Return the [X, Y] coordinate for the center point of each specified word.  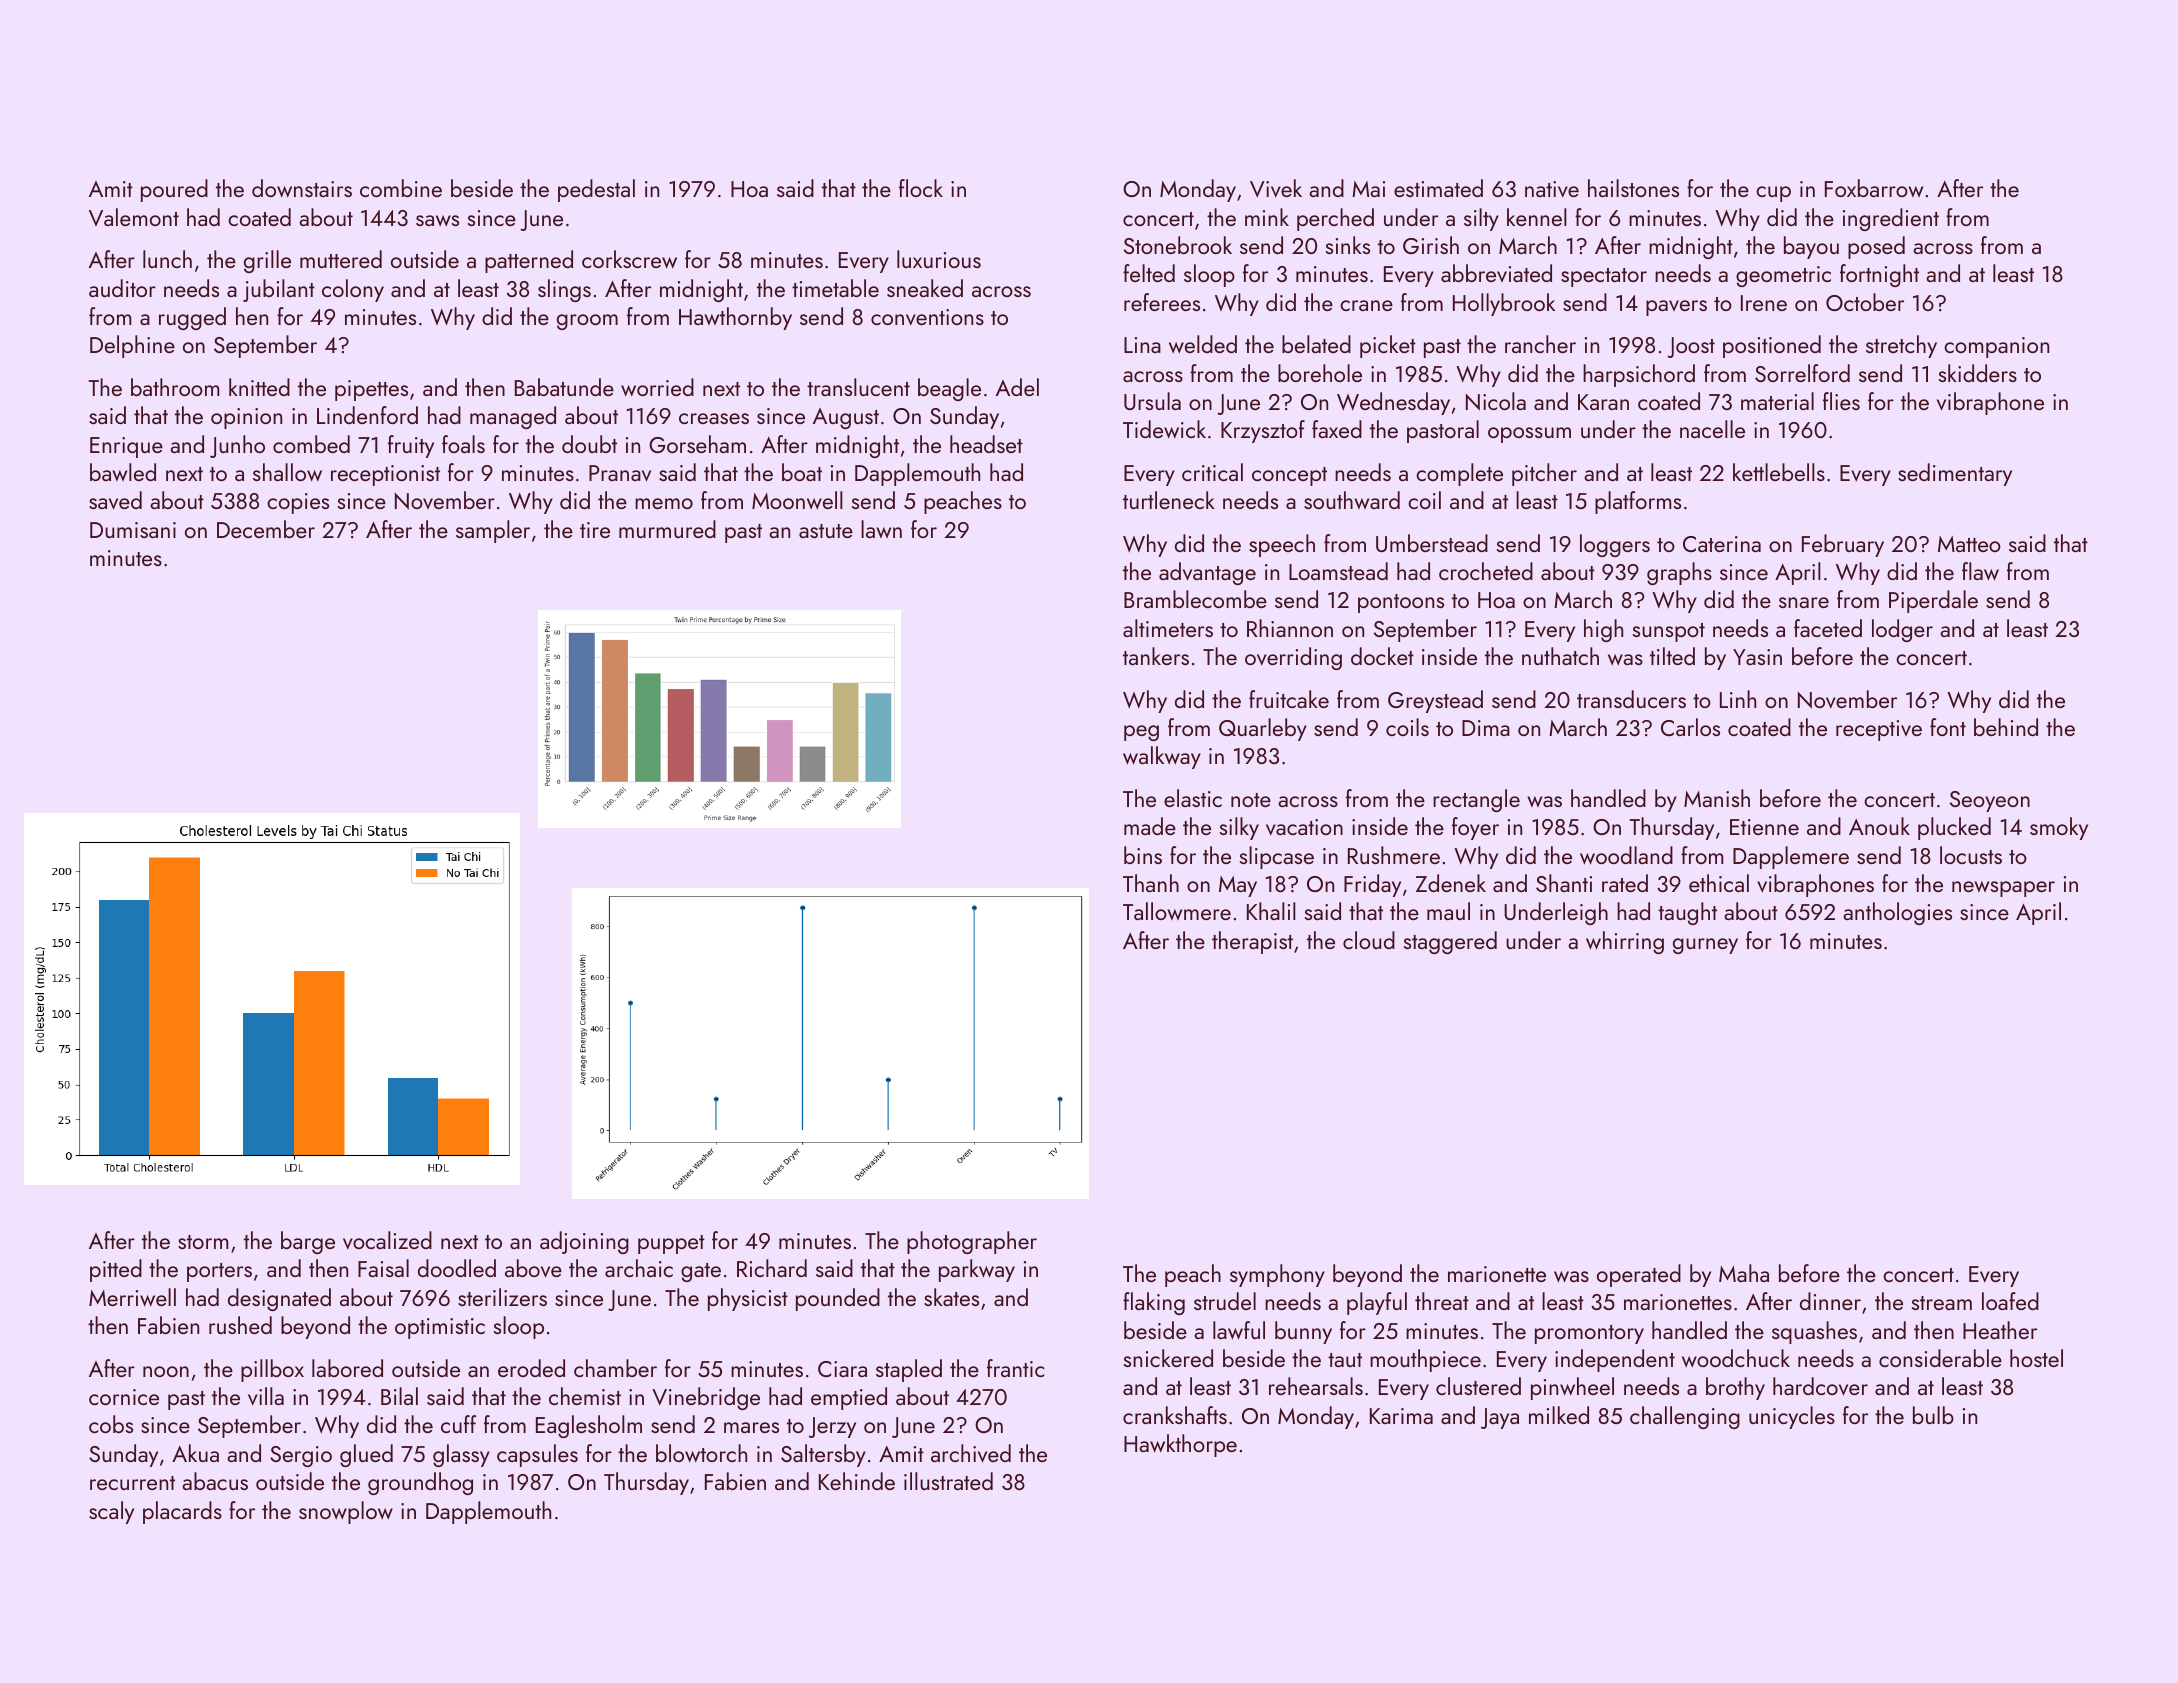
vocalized [387, 1240]
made [1150, 826]
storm [203, 1242]
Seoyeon [1990, 801]
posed [1876, 247]
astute [826, 531]
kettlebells [1779, 472]
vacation [1304, 827]
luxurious [939, 259]
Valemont [134, 217]
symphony [1277, 1275]
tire [595, 530]
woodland [1626, 855]
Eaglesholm [589, 1426]
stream [1942, 1303]
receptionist [385, 475]
